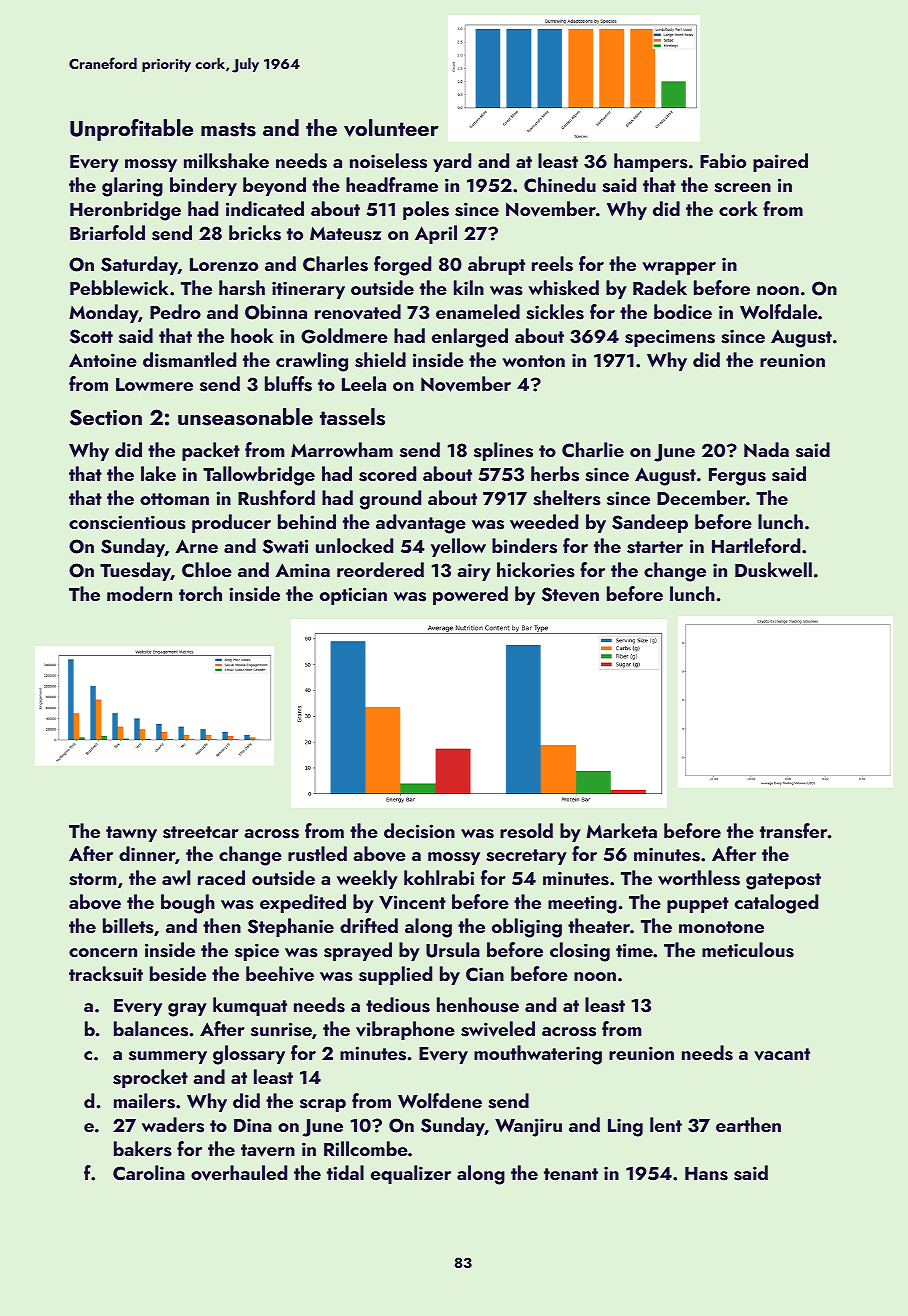 The height and width of the image is (1316, 908). Describe the element at coordinates (239, 1173) in the image. I see `overhauled` at that location.
